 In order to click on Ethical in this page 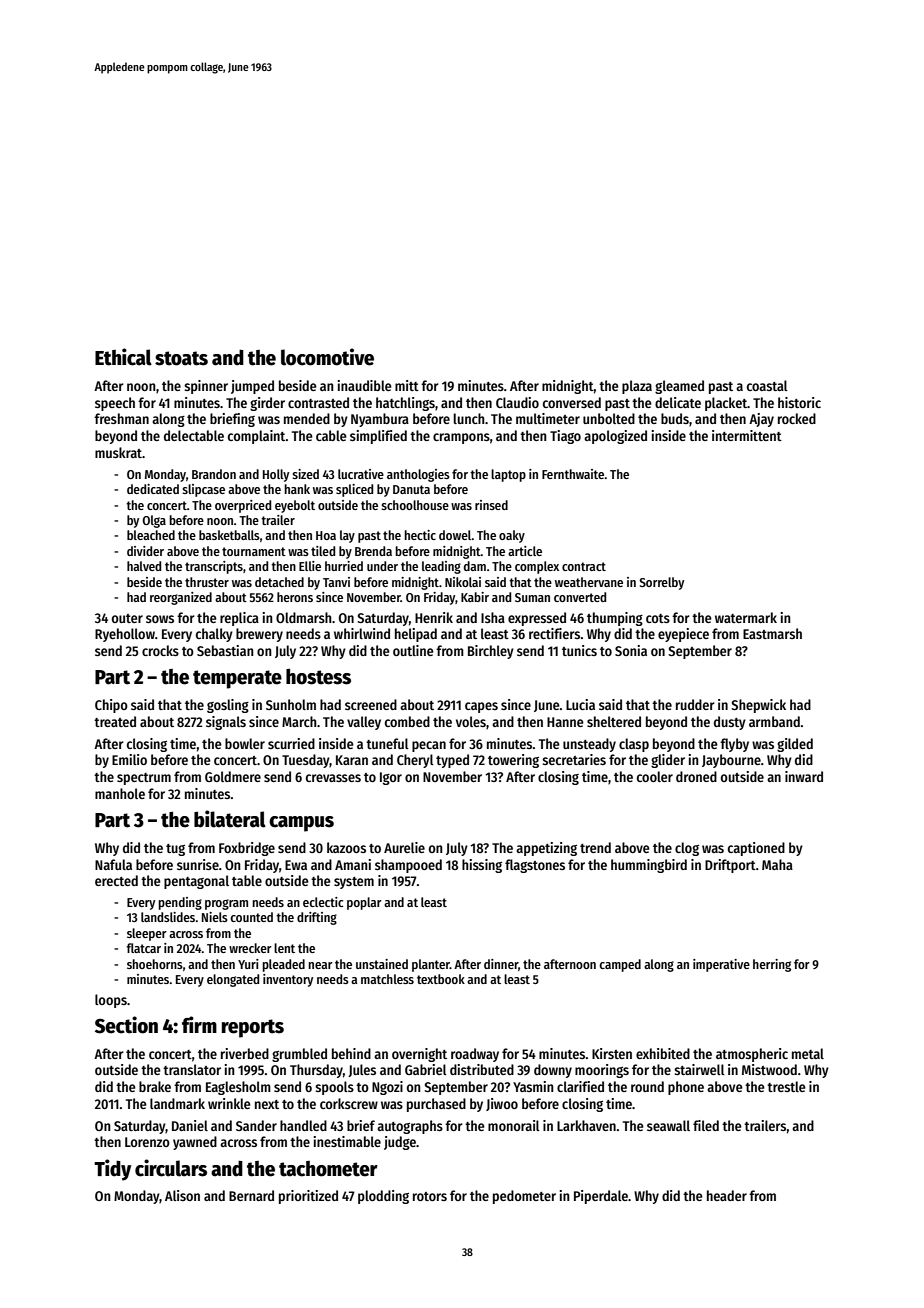, I will do `click(123, 357)`.
